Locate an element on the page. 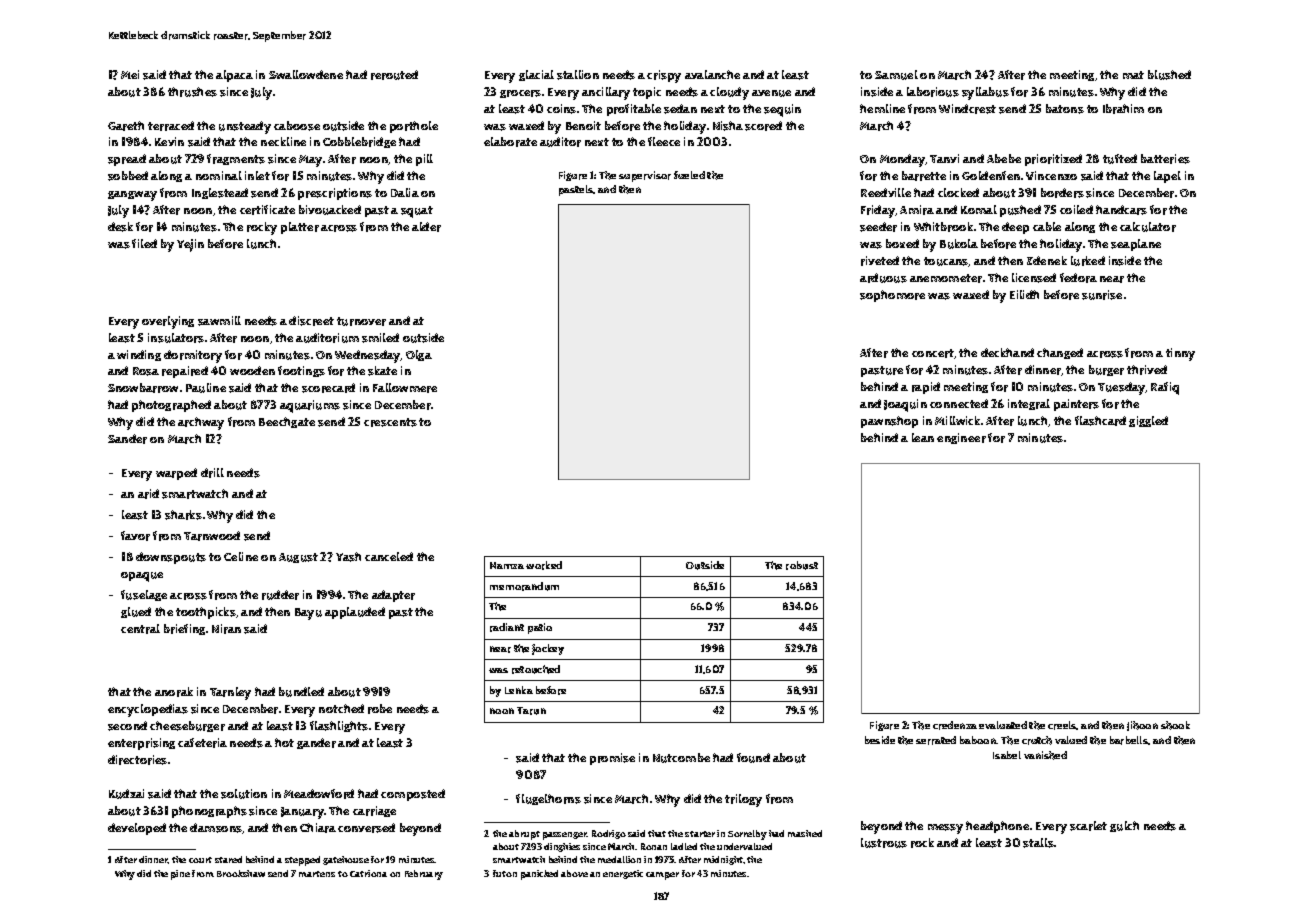  flashcard is located at coordinates (1100, 421).
